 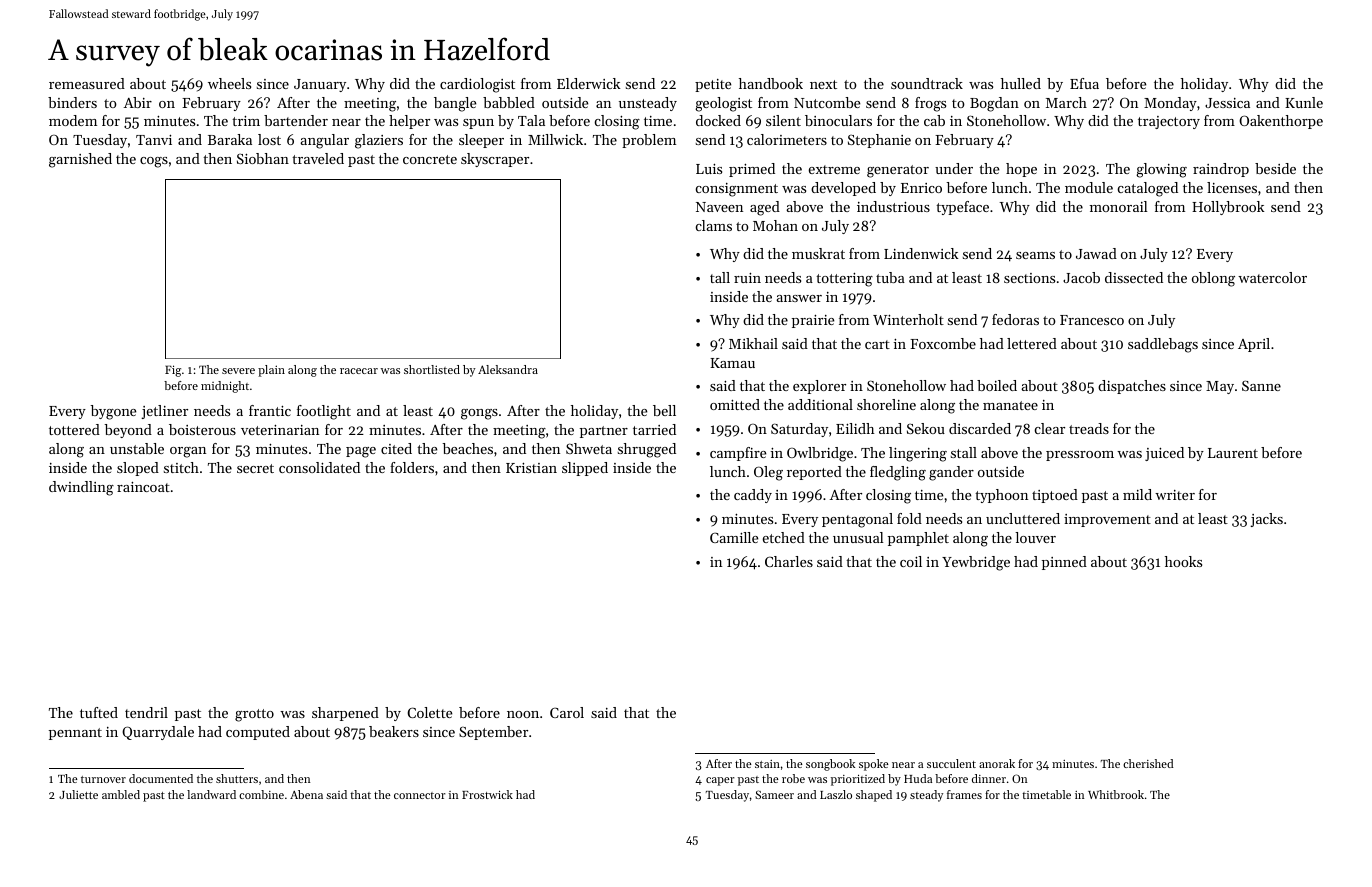 I want to click on Abena, so click(x=306, y=794).
